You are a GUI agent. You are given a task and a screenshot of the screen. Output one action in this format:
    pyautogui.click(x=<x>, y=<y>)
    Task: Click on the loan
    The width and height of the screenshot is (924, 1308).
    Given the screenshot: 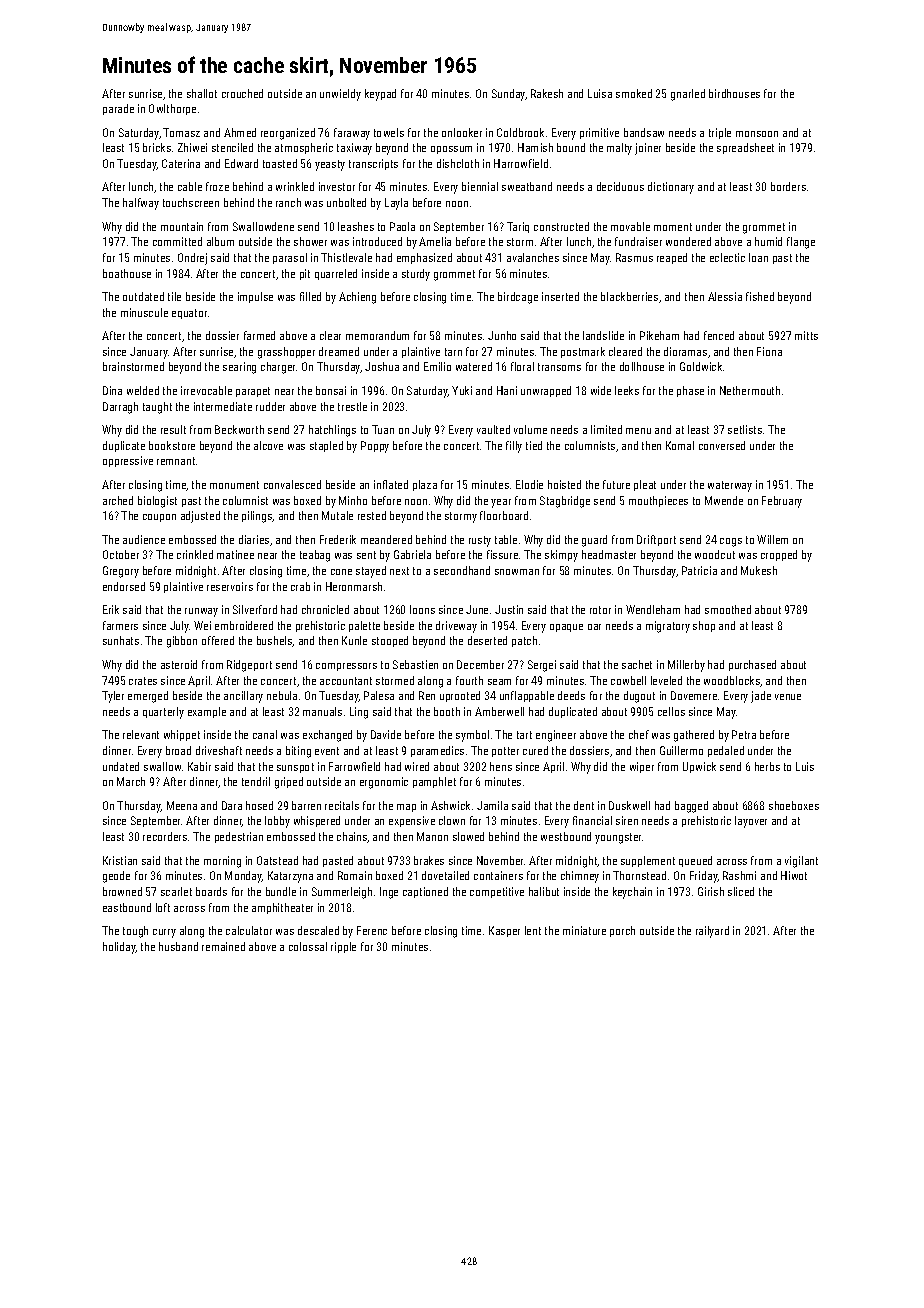 What is the action you would take?
    pyautogui.click(x=758, y=257)
